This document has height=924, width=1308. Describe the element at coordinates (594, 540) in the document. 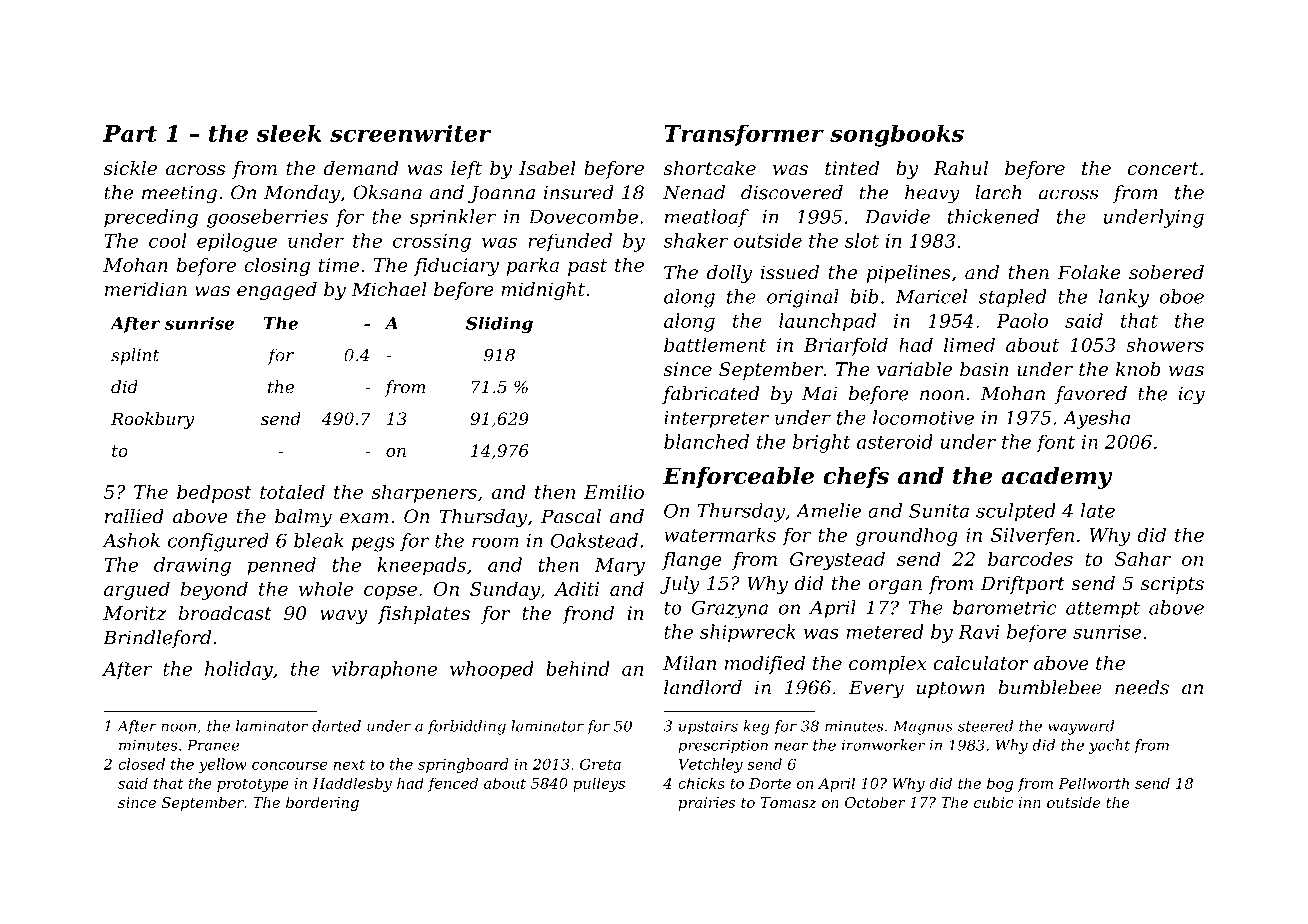

I see `Oakstead` at that location.
